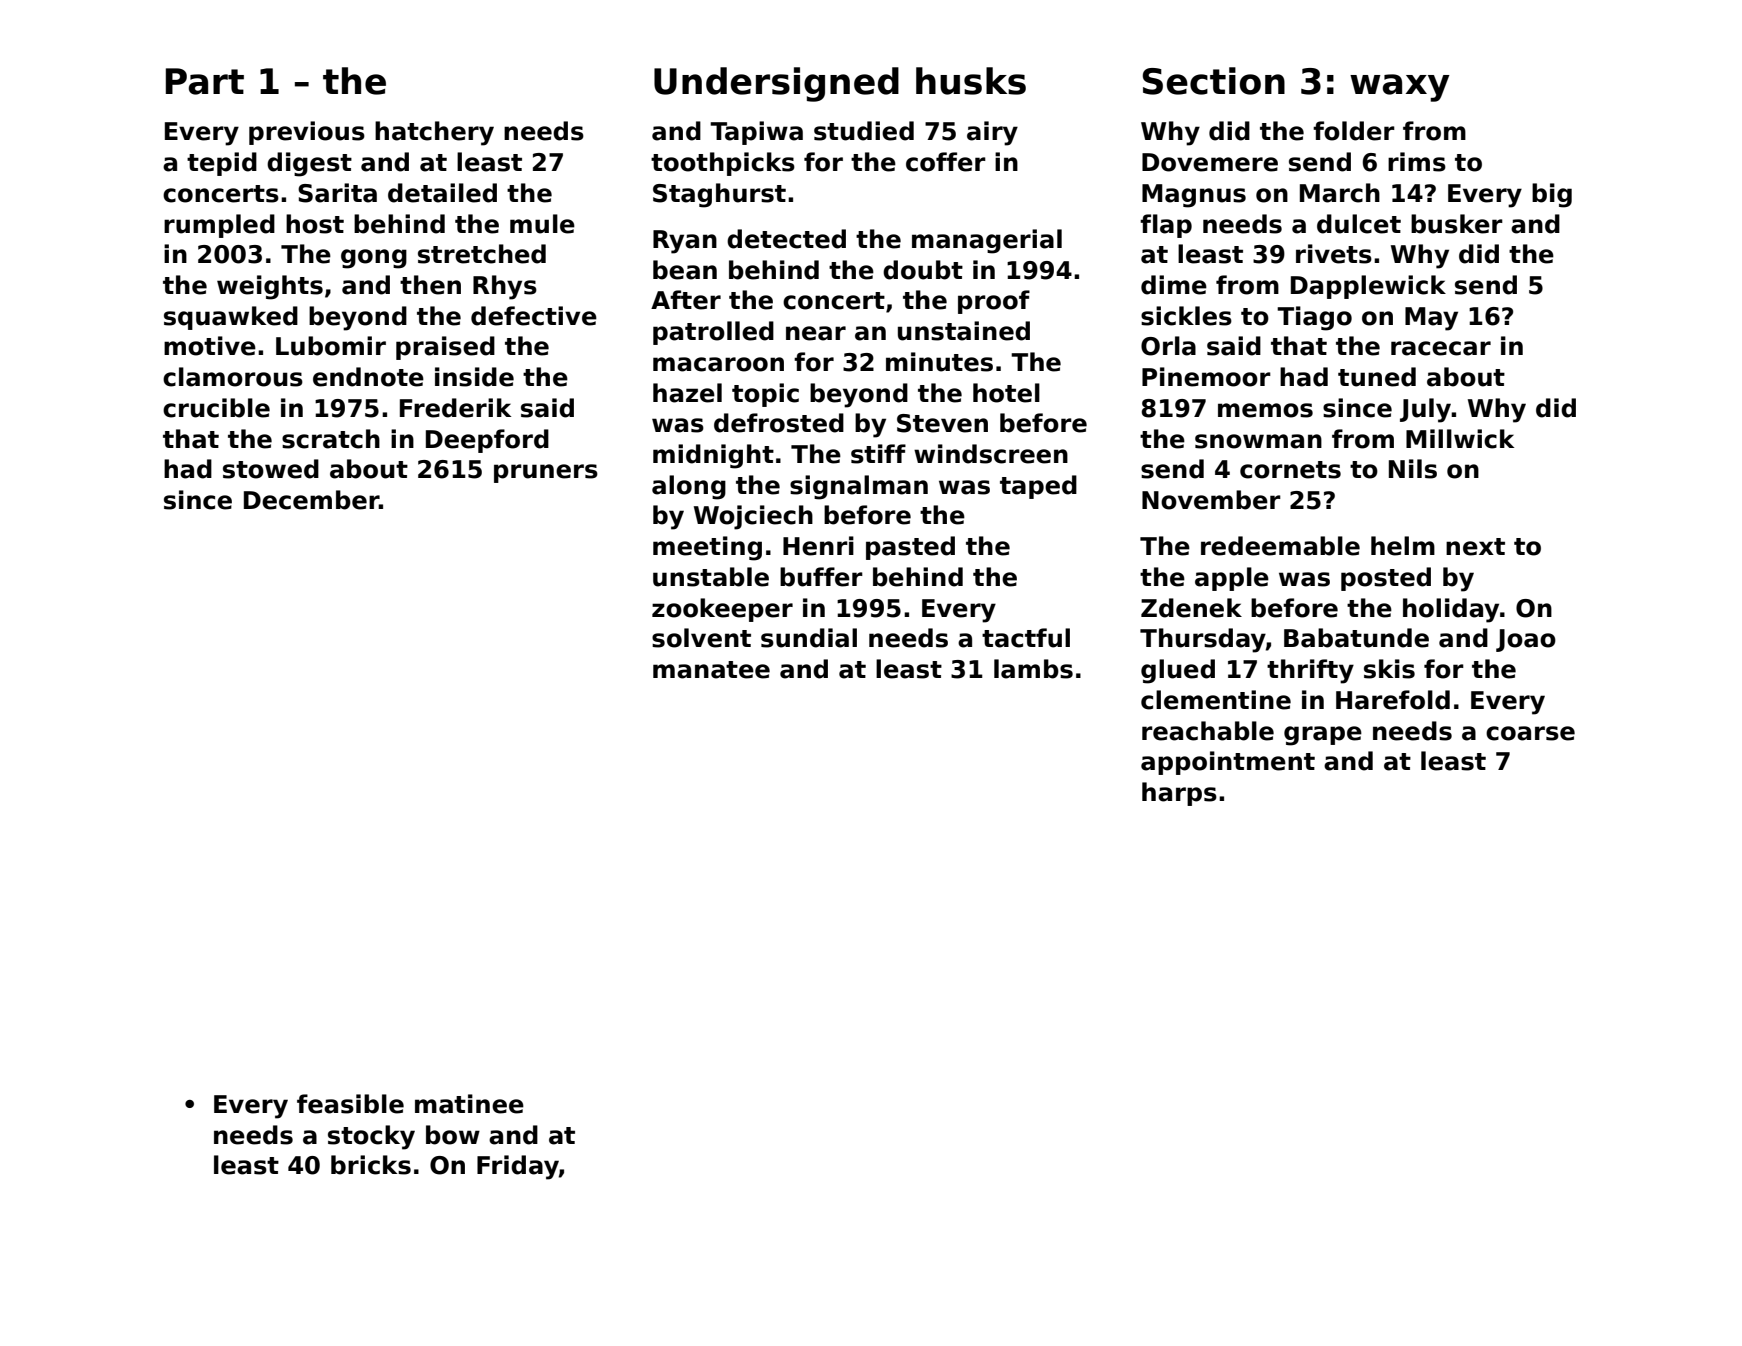 The image size is (1742, 1346). Describe the element at coordinates (469, 1104) in the image. I see `matinee` at that location.
